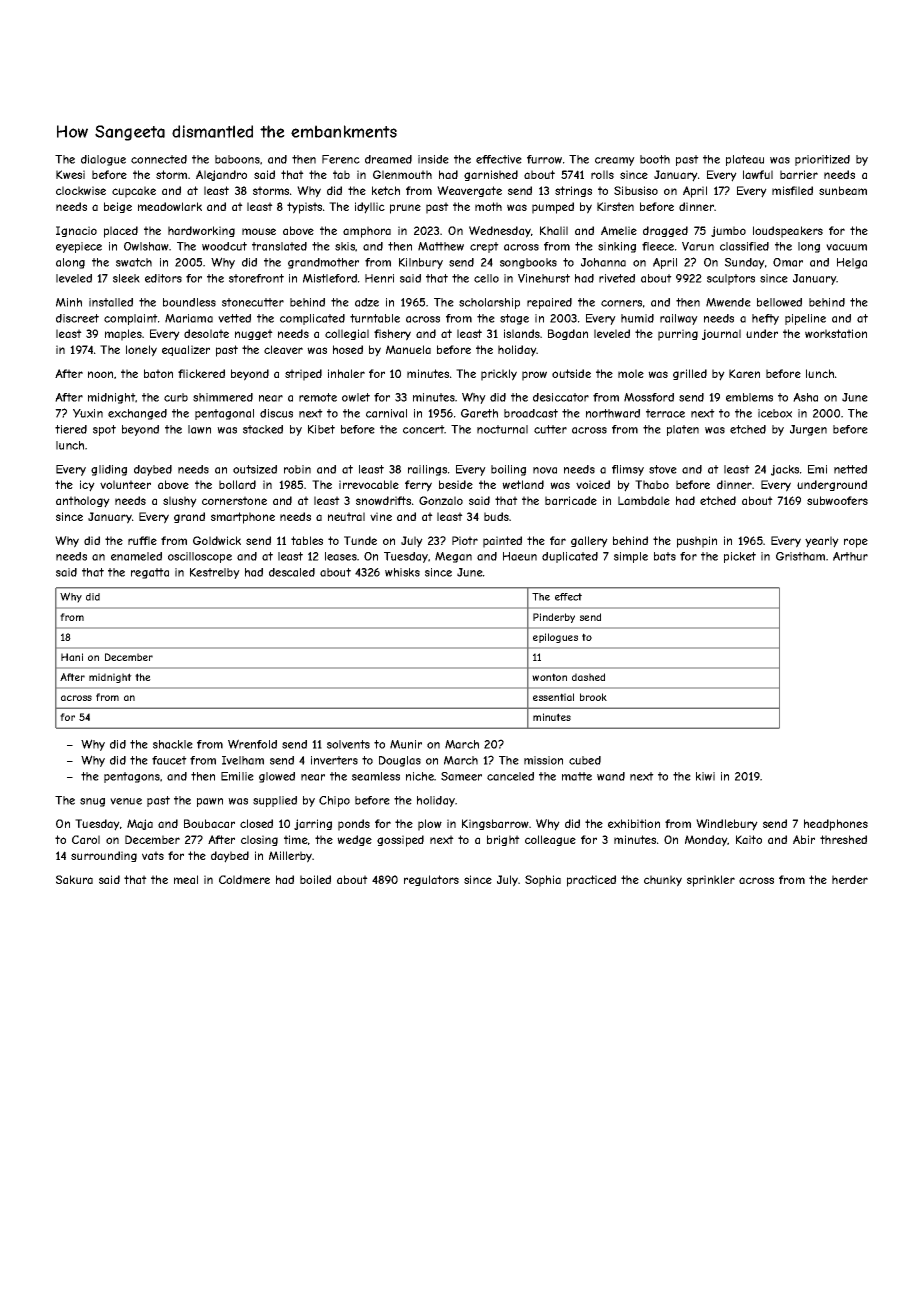 The height and width of the page is (1308, 924). Describe the element at coordinates (103, 160) in the page. I see `dialogue` at that location.
